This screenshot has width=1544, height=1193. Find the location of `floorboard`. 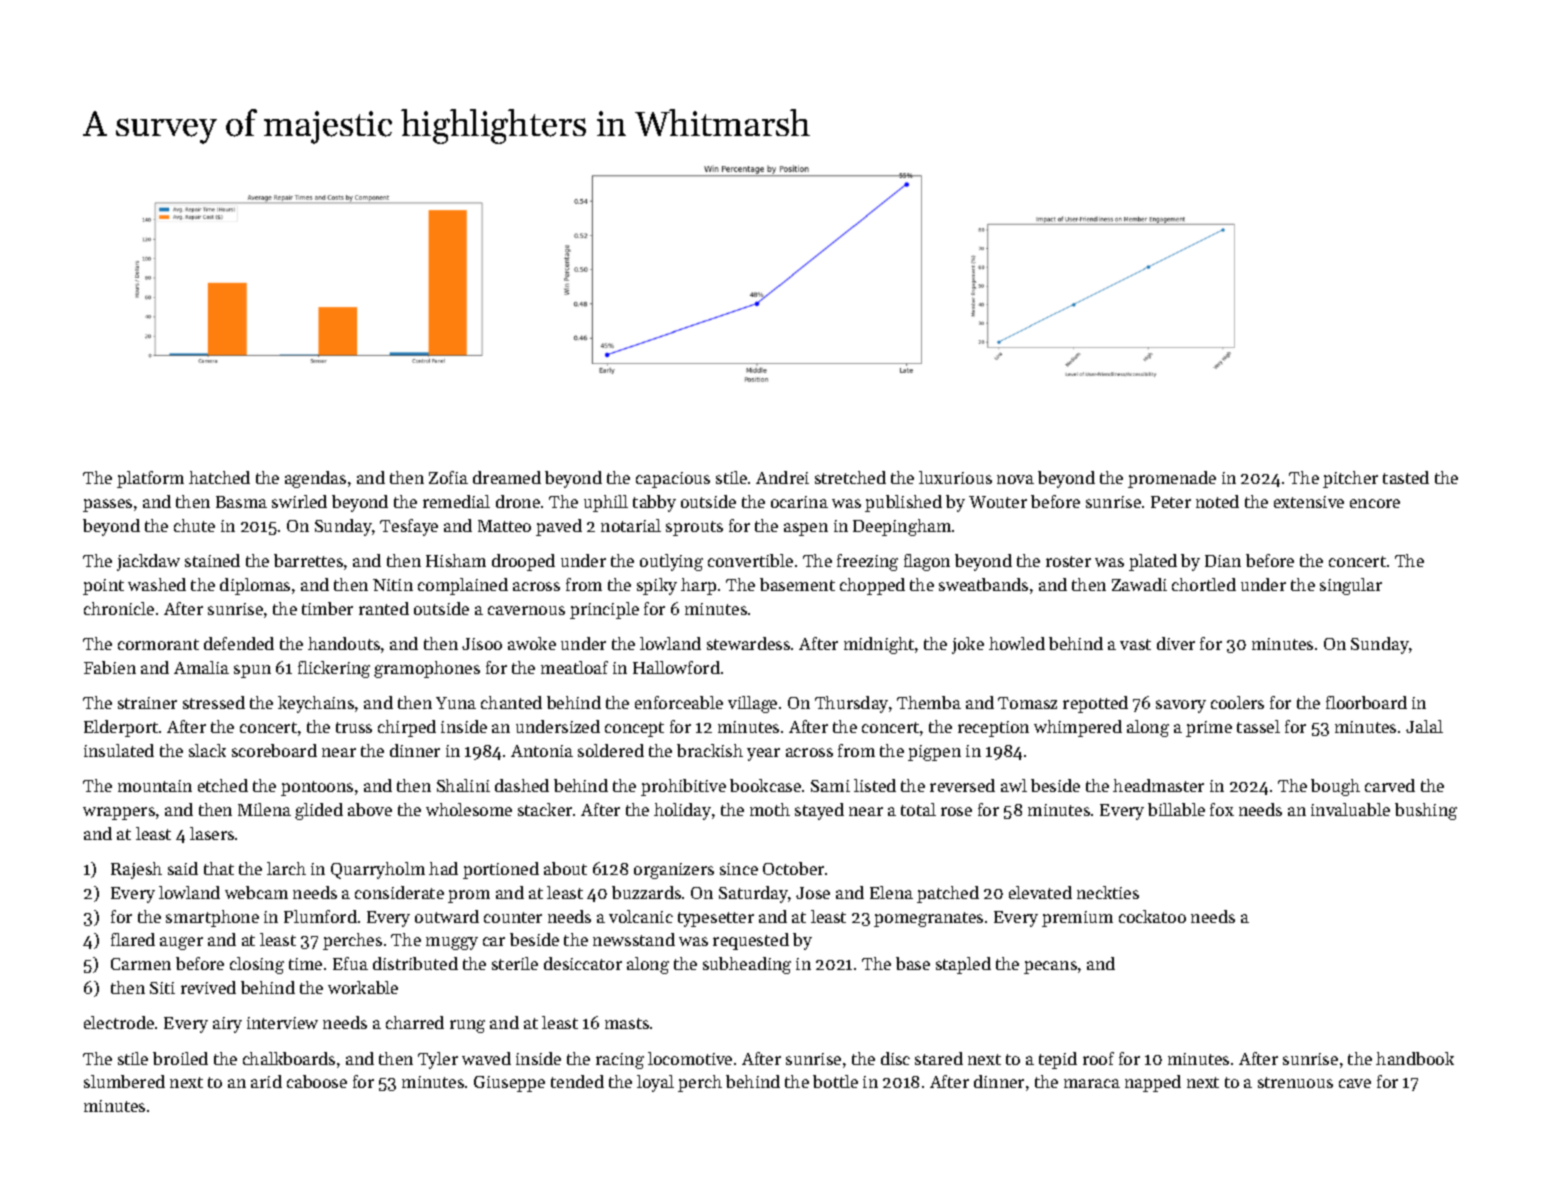

floorboard is located at coordinates (1366, 702).
